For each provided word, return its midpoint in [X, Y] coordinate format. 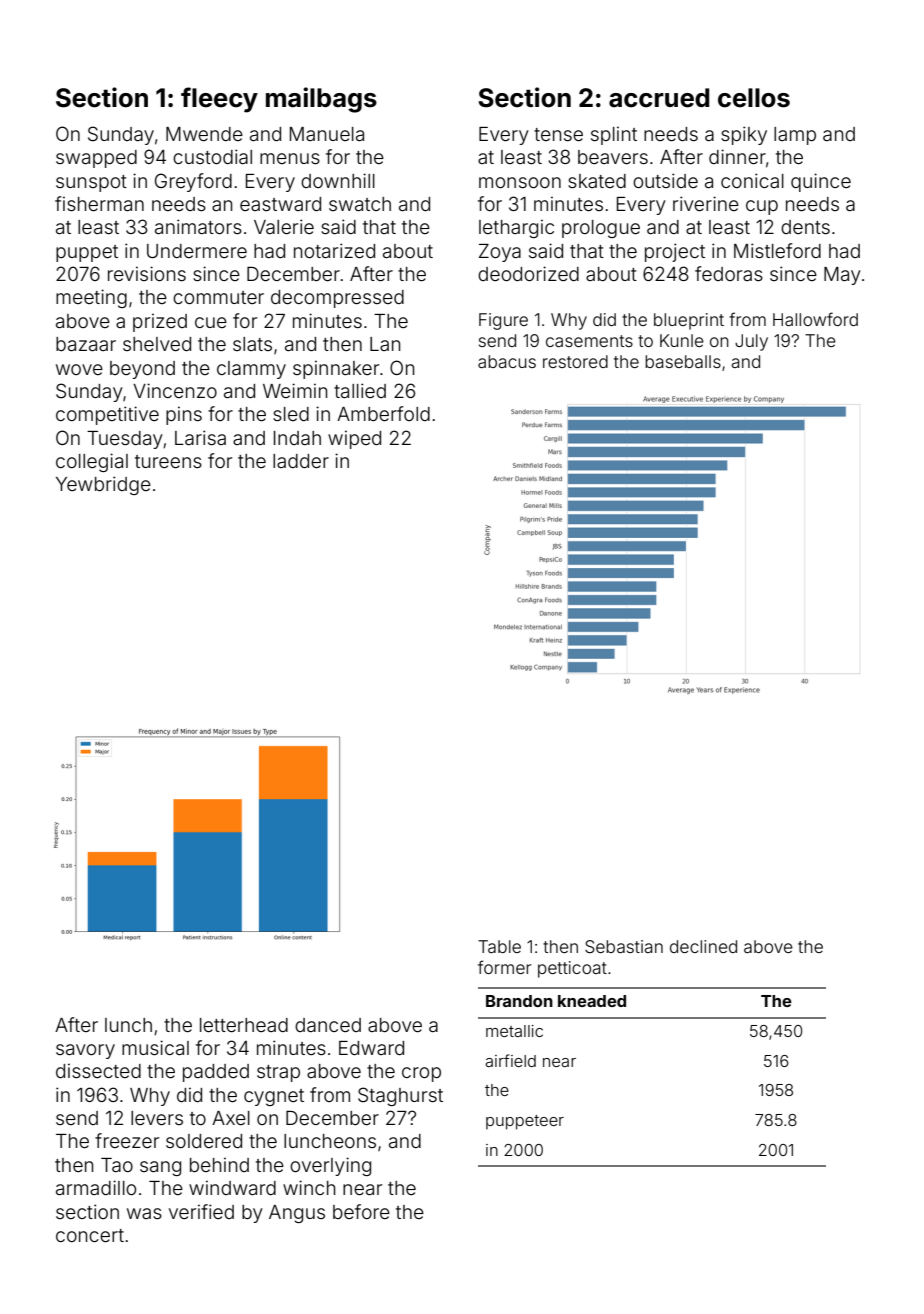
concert [90, 1235]
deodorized [528, 273]
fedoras [729, 273]
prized [160, 322]
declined [703, 946]
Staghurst [400, 1096]
